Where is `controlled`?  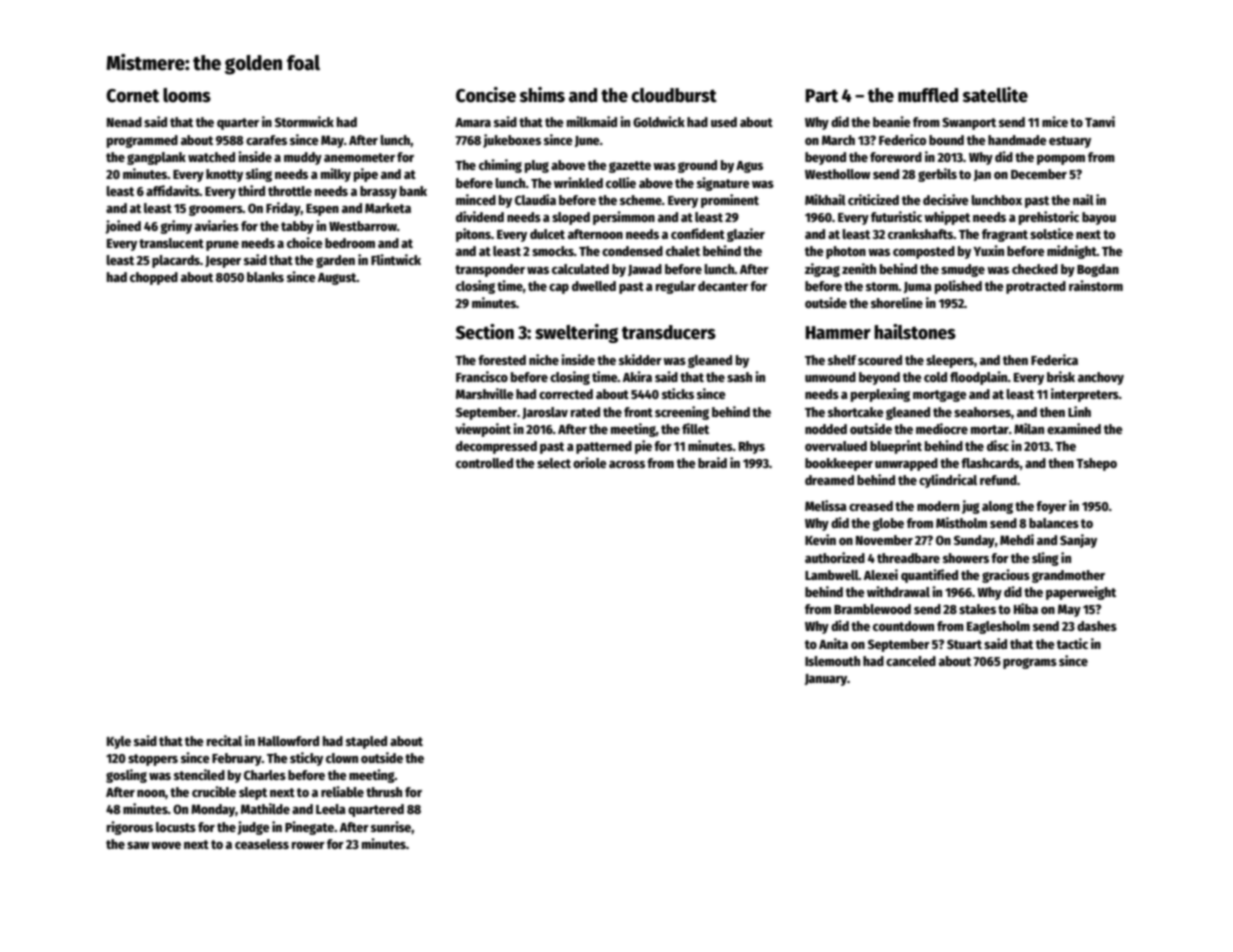 controlled is located at coordinates (484, 463).
